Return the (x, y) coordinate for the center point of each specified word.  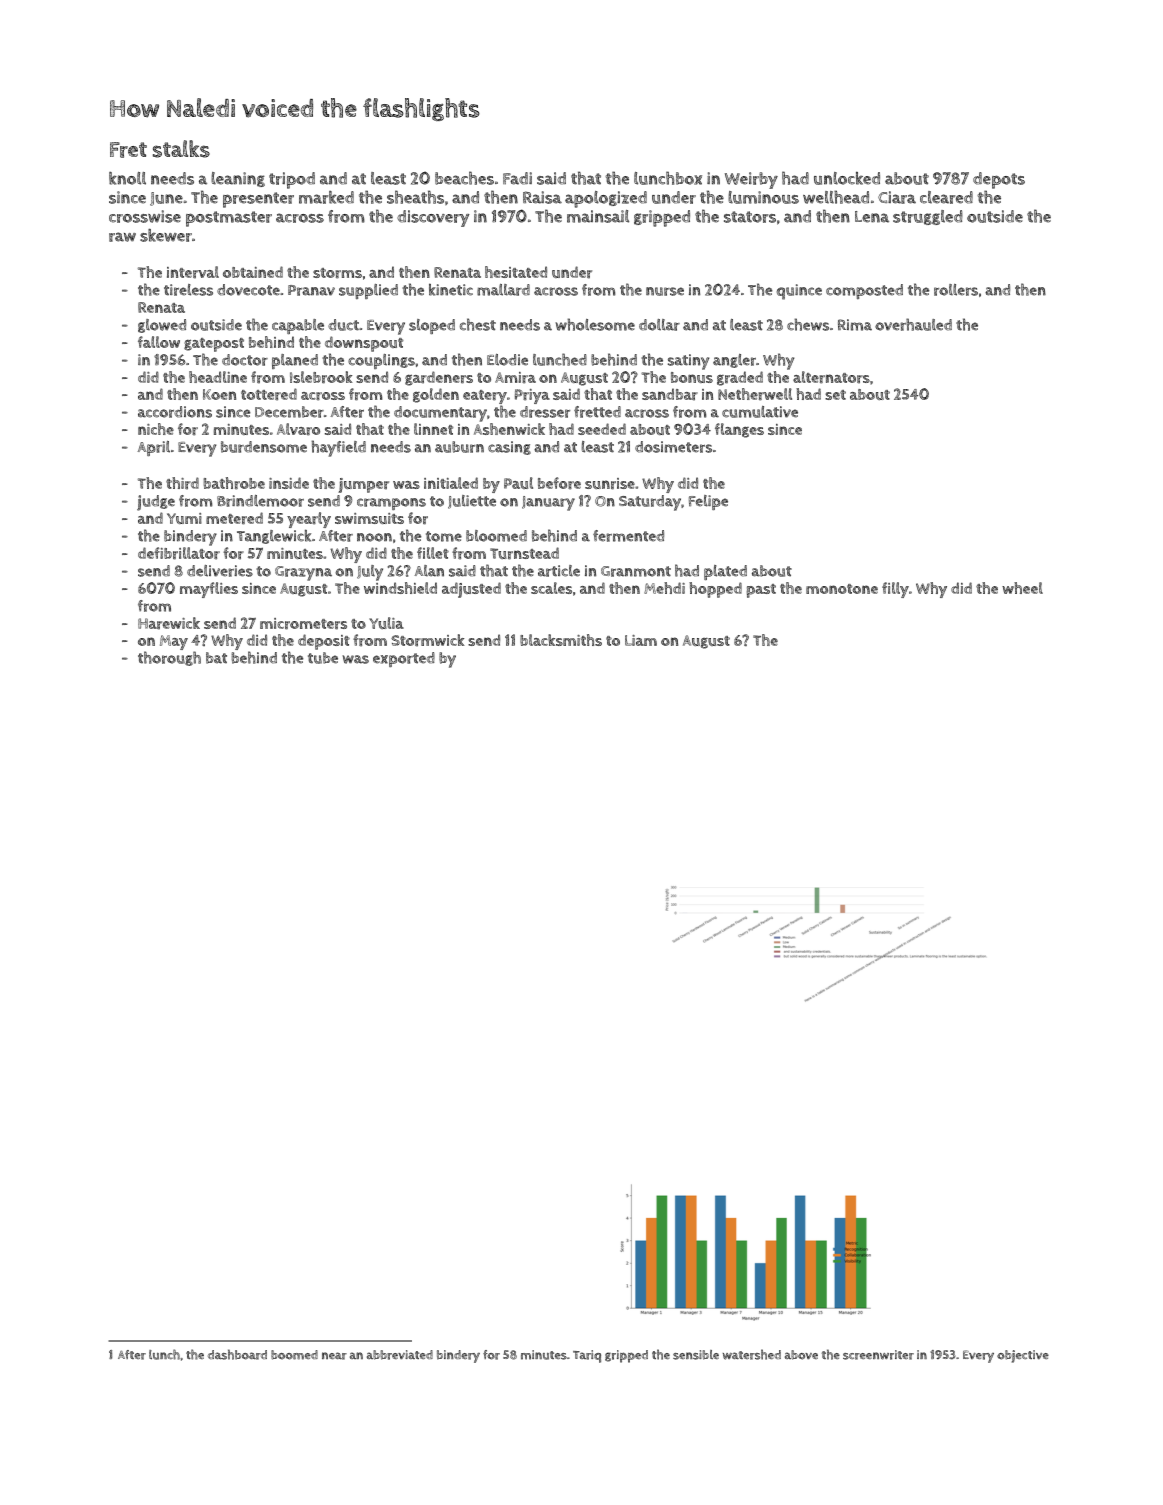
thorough (169, 658)
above (801, 1355)
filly (895, 590)
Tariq (587, 1356)
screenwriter (878, 1355)
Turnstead (524, 553)
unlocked (847, 178)
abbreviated (400, 1355)
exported (404, 659)
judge (156, 503)
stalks (181, 149)
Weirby (751, 180)
